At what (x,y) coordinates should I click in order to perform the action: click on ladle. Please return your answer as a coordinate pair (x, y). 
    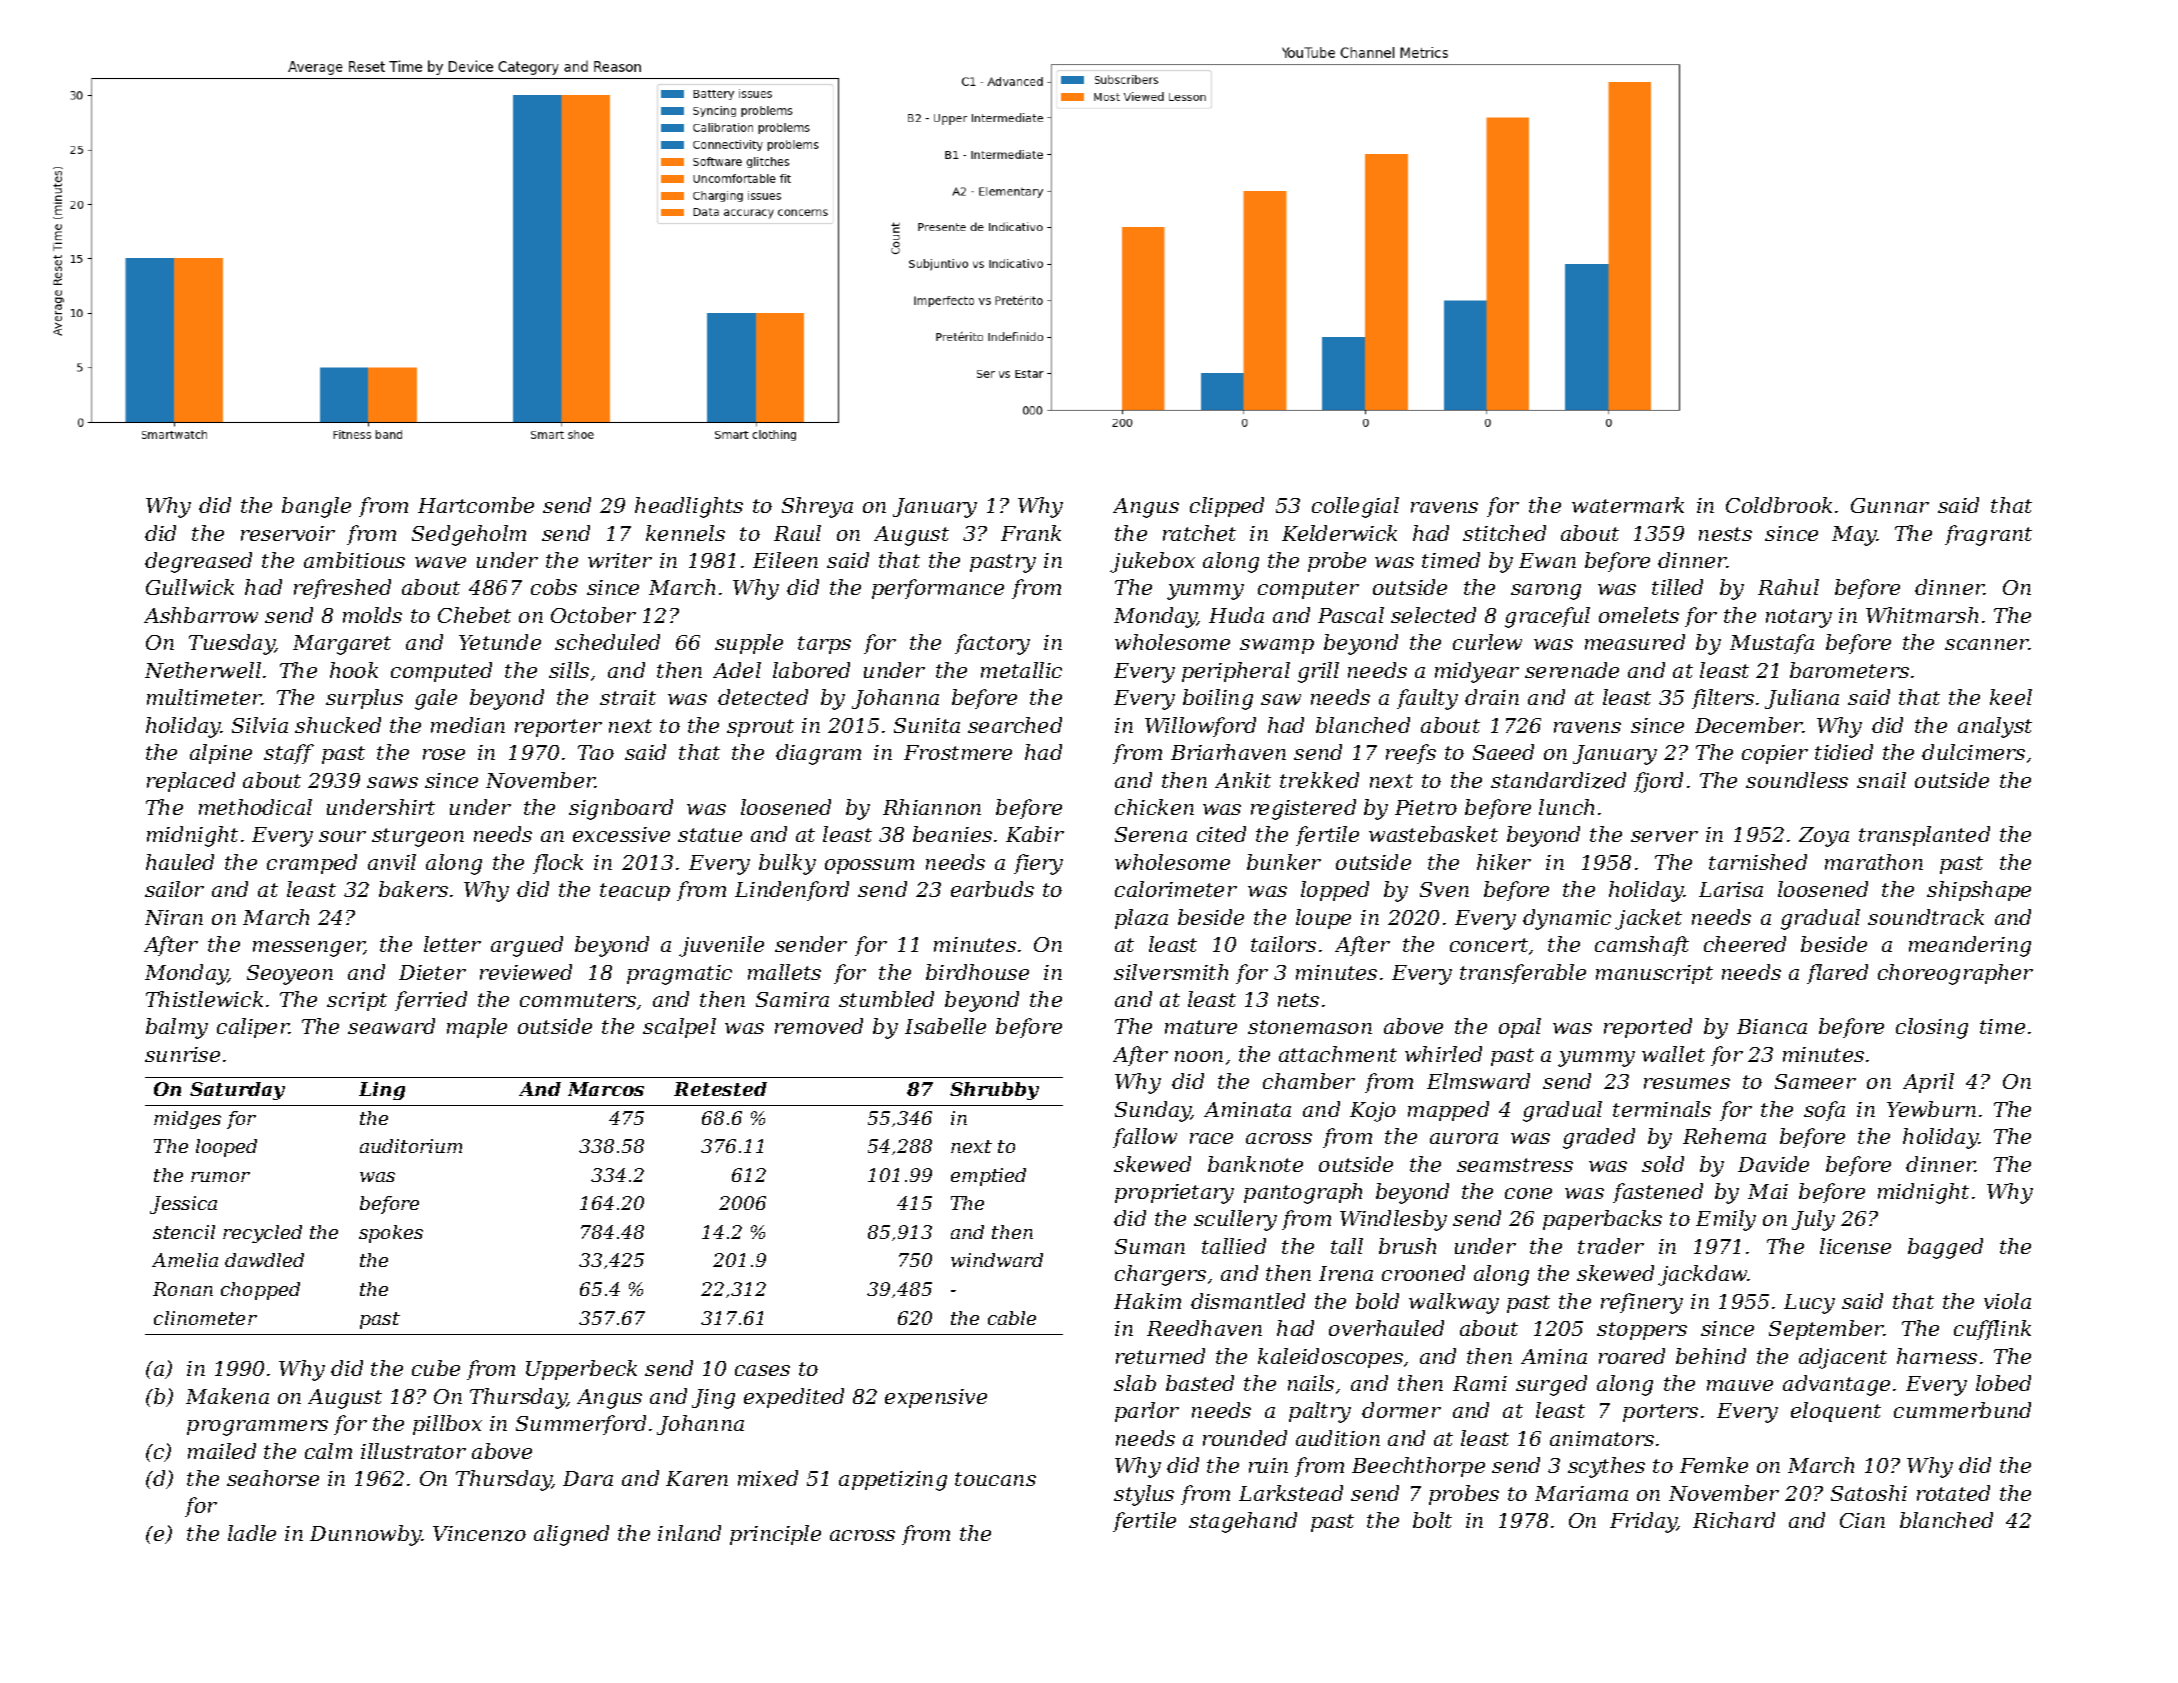
    Looking at the image, I should click on (252, 1533).
